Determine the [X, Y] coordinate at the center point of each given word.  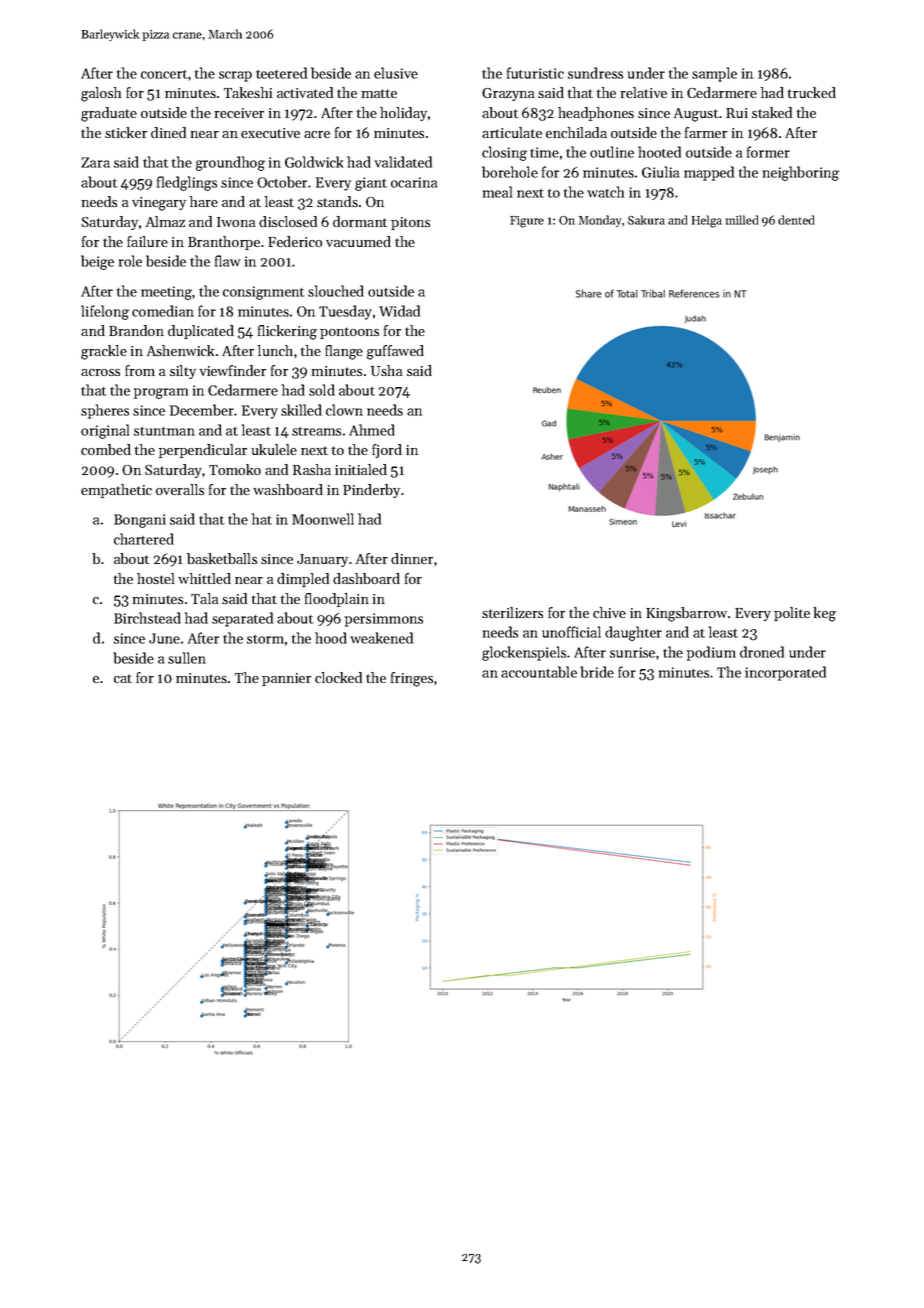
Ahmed [372, 430]
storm [265, 639]
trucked [812, 92]
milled [742, 220]
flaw [227, 261]
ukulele [274, 449]
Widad [399, 311]
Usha [386, 370]
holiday [403, 114]
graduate [109, 114]
